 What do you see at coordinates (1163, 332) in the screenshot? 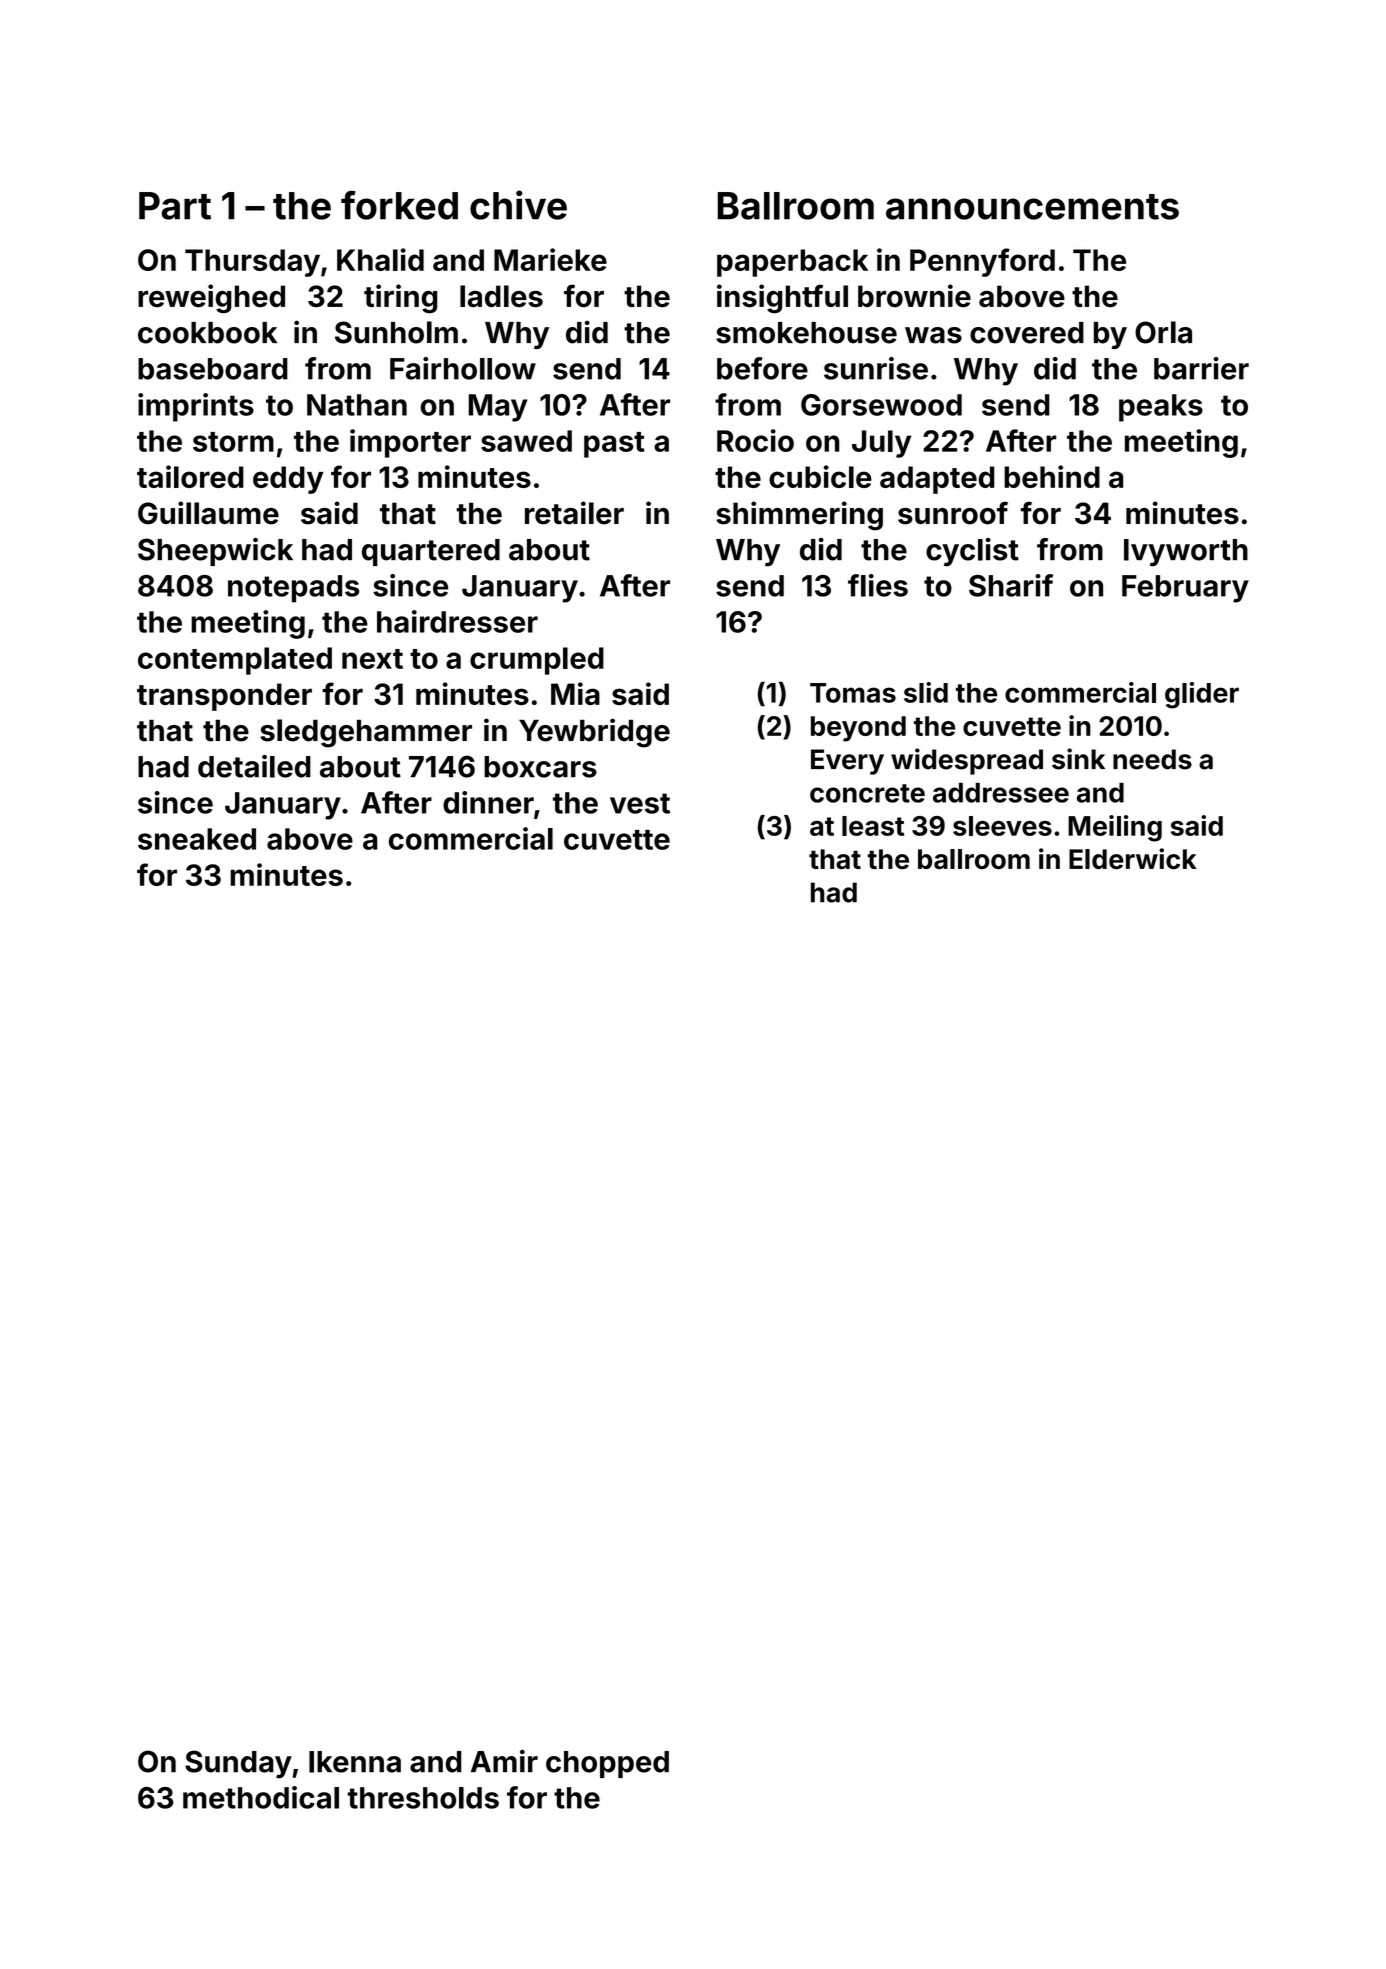
I see `Orla` at bounding box center [1163, 332].
